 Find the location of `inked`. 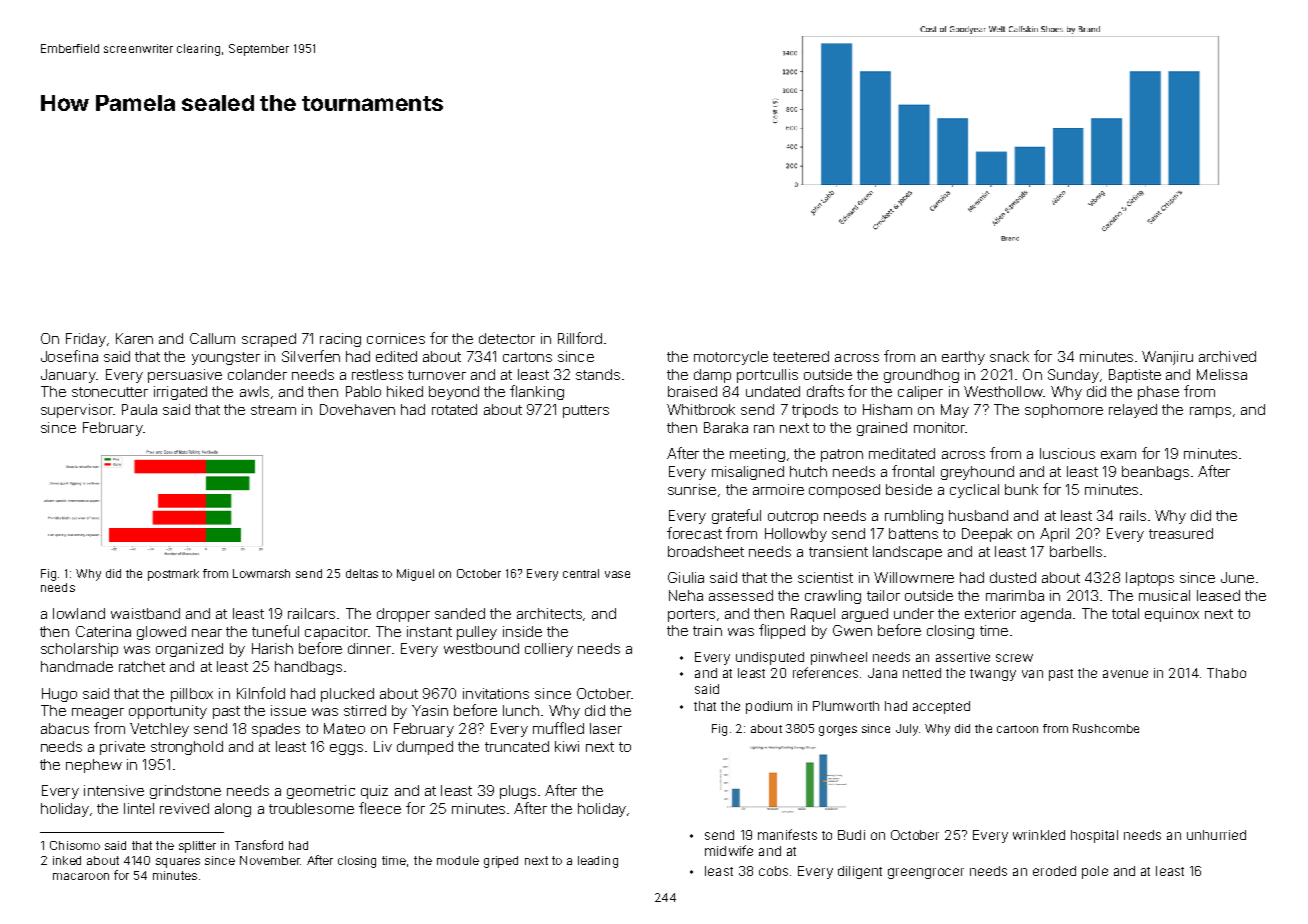

inked is located at coordinates (67, 860).
